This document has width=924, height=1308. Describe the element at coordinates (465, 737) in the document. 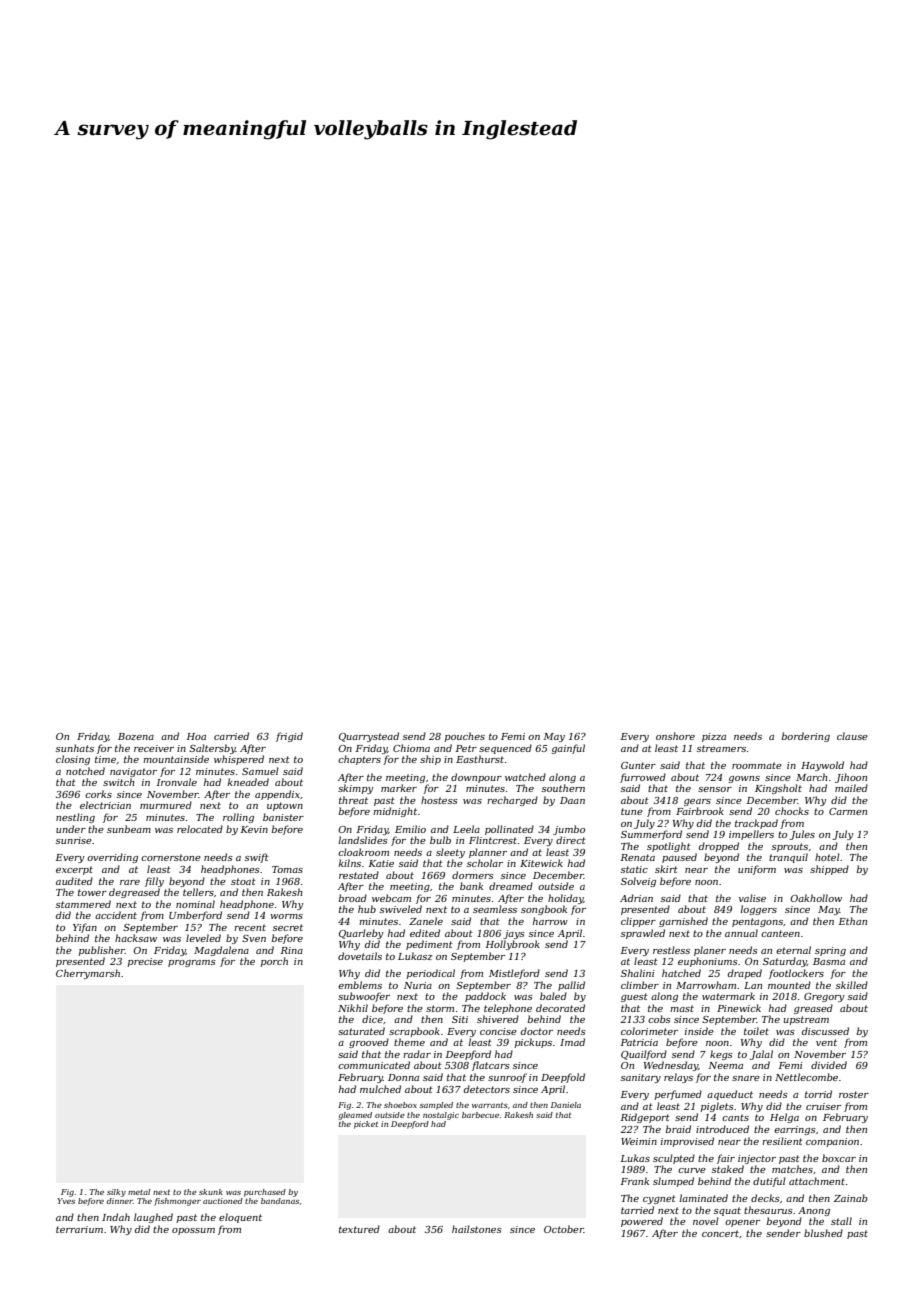

I see `pouches` at that location.
